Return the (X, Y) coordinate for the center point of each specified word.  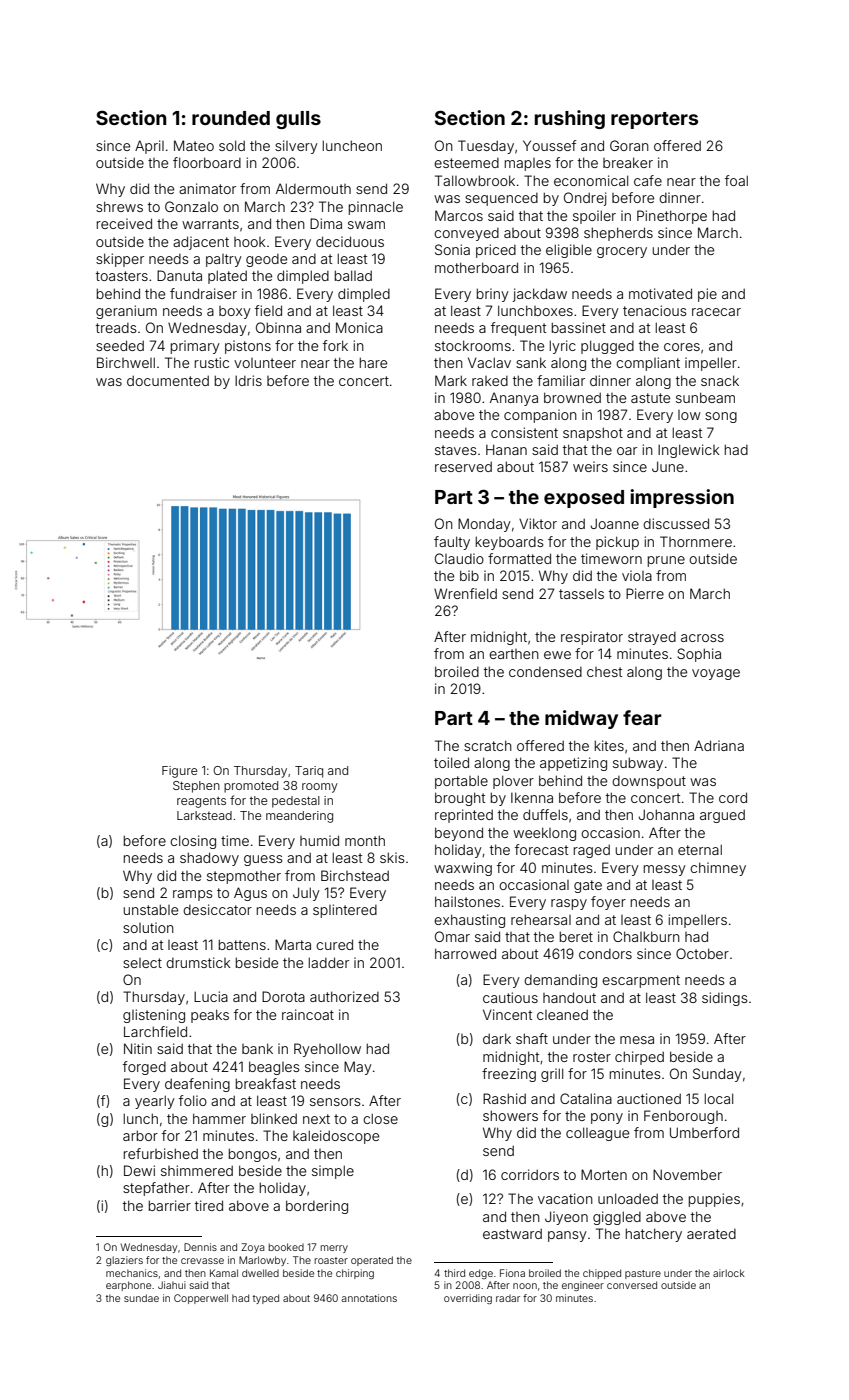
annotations (369, 1298)
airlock (729, 1273)
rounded (231, 118)
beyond (459, 834)
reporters (654, 120)
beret (576, 936)
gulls (298, 120)
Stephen (196, 787)
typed (266, 1299)
